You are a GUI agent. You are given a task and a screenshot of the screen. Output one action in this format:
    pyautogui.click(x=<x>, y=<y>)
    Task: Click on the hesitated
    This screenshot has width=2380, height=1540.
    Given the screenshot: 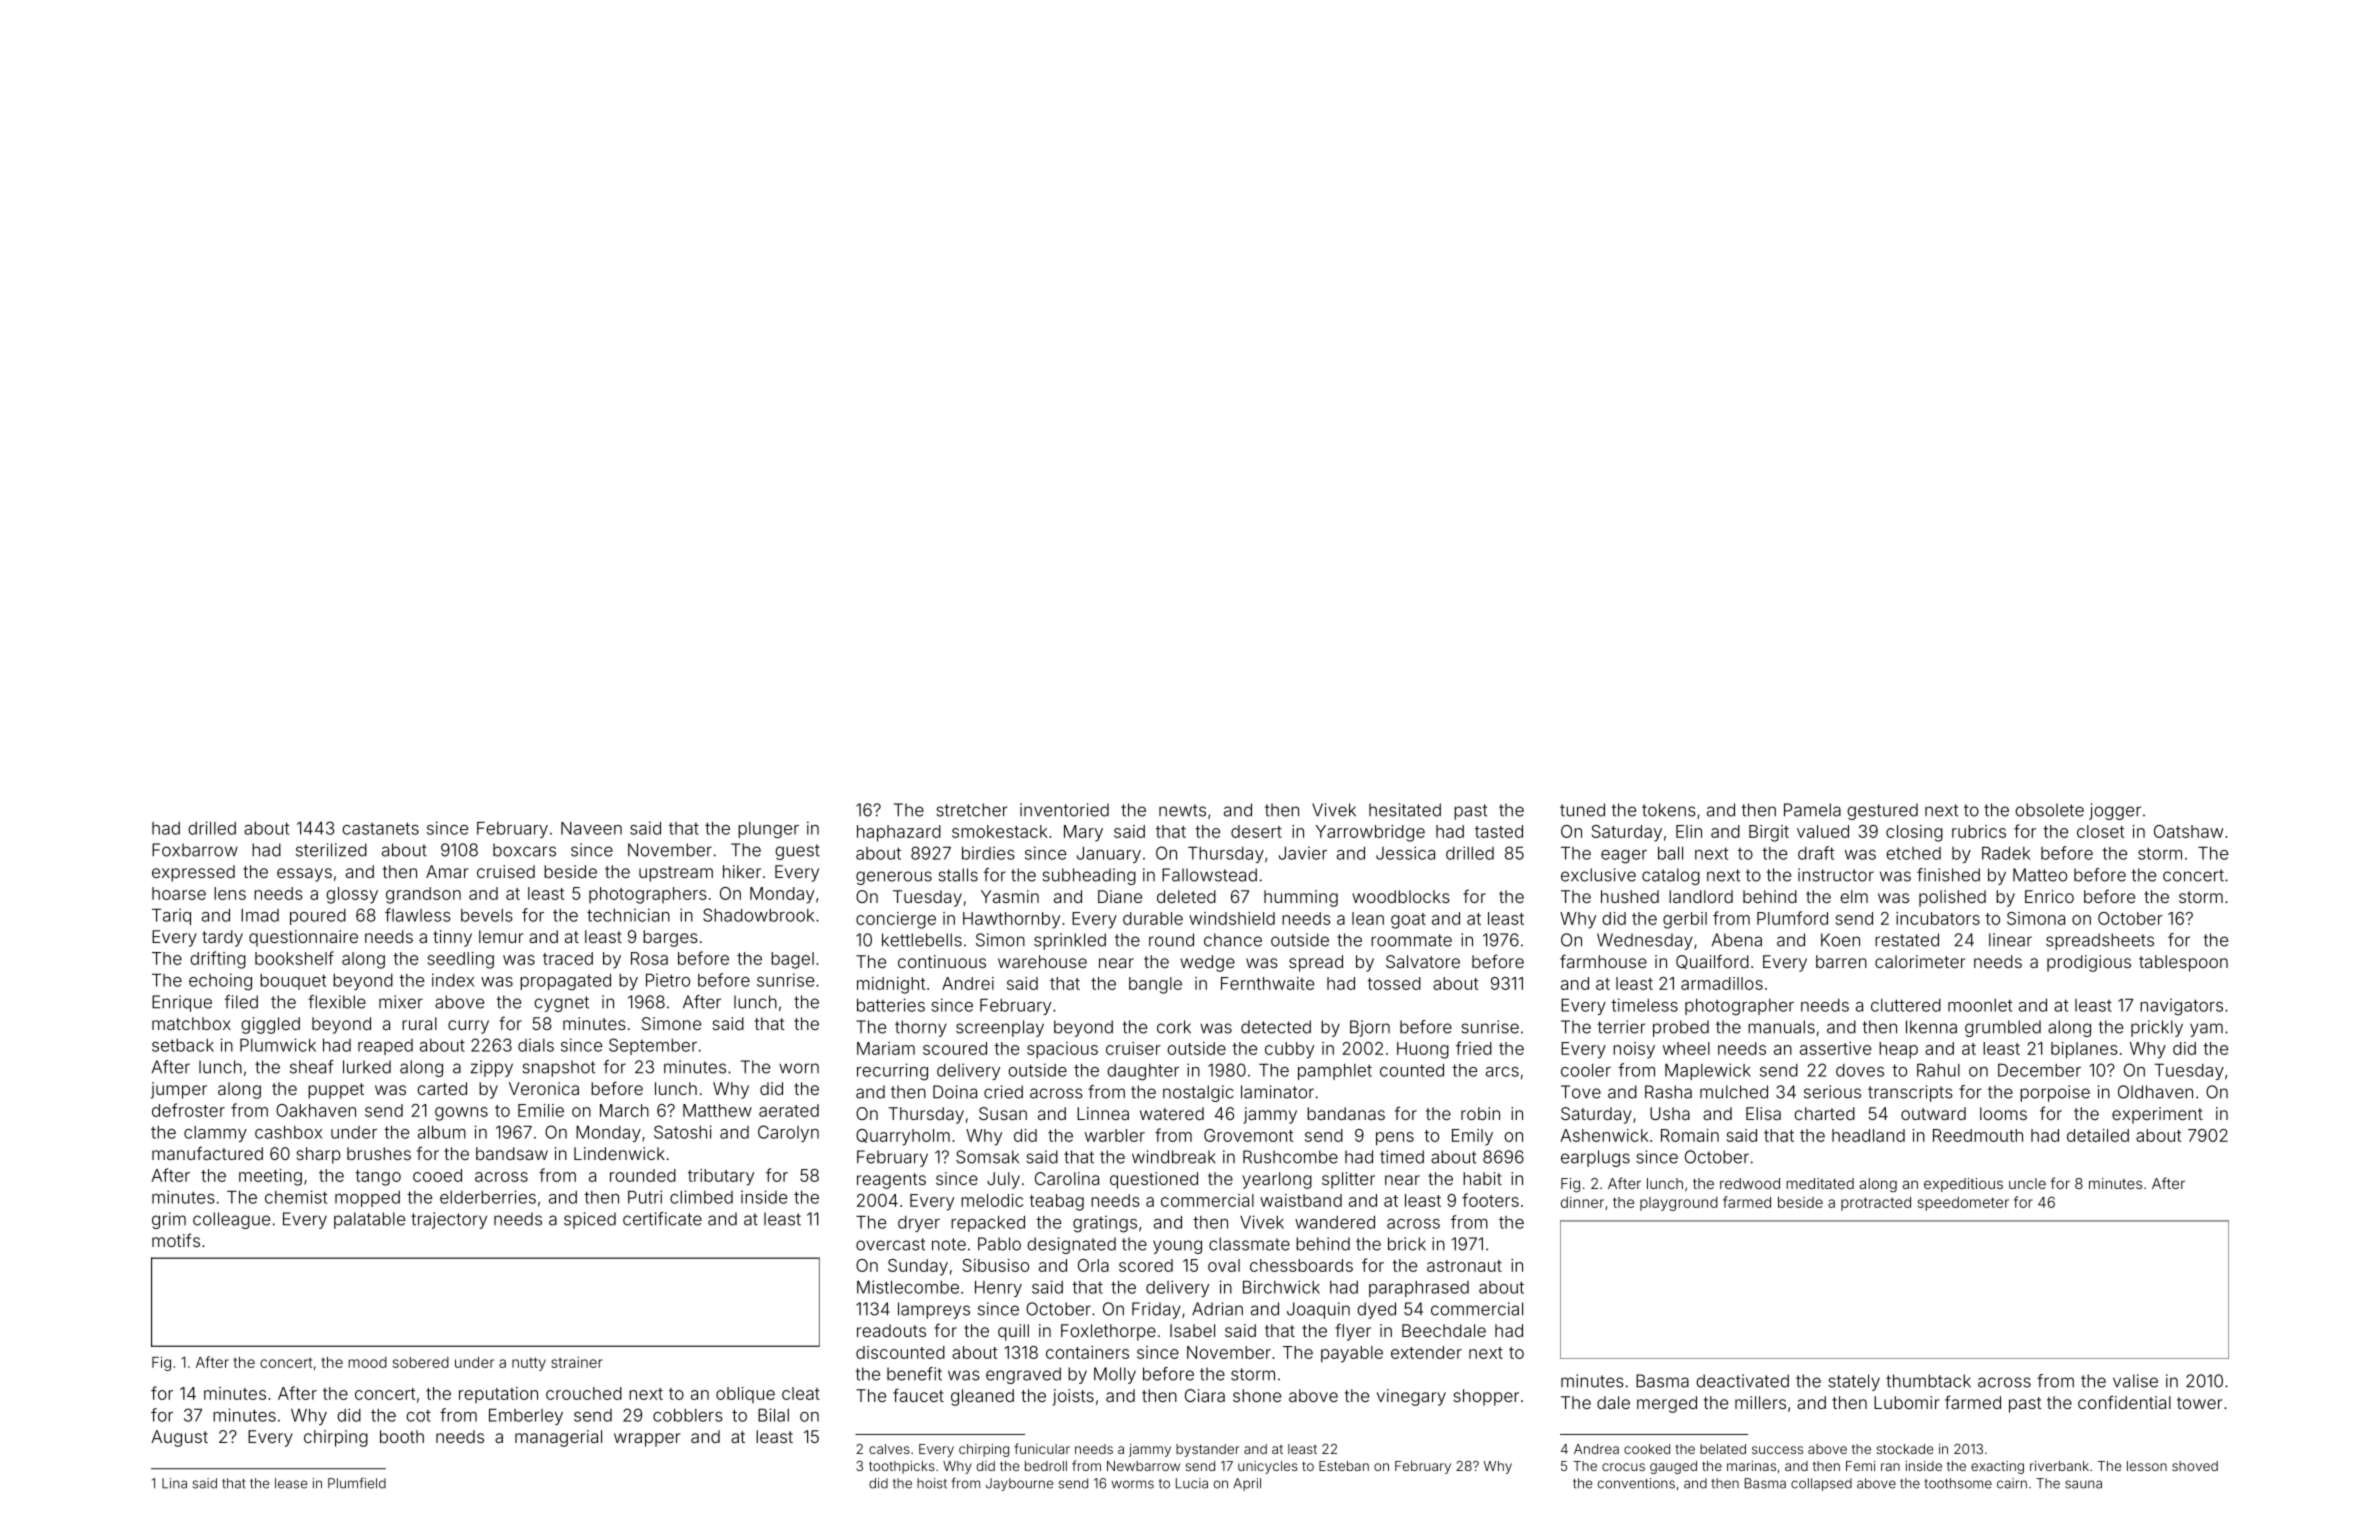 What is the action you would take?
    pyautogui.click(x=1405, y=810)
